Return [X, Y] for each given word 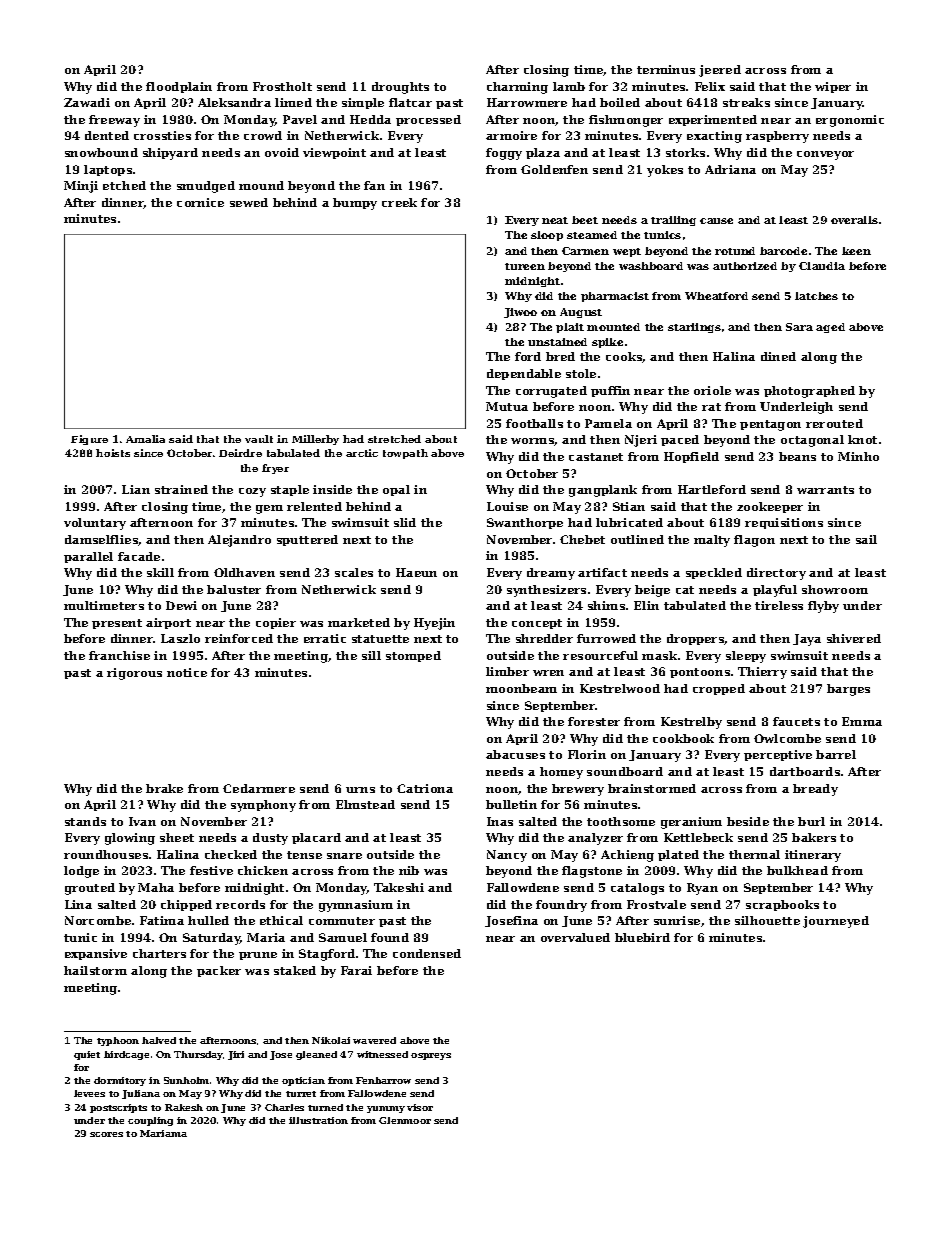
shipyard [170, 154]
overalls [854, 220]
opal [396, 490]
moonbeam [521, 688]
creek [399, 202]
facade [139, 556]
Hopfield [691, 457]
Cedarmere [259, 788]
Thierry [762, 673]
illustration [318, 1120]
